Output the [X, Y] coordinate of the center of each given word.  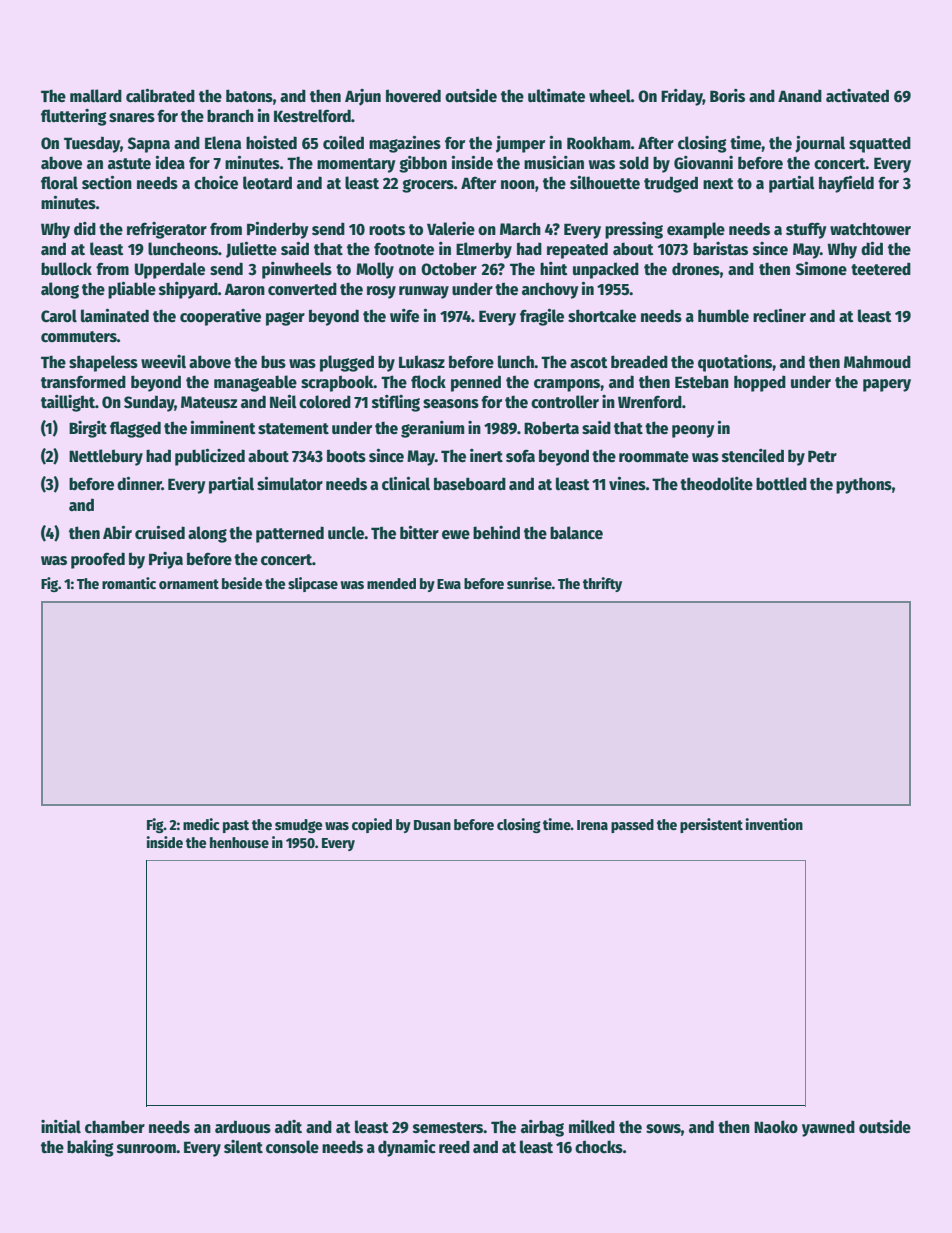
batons [249, 96]
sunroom [146, 1149]
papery [887, 385]
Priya [166, 560]
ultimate [556, 96]
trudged [671, 184]
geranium [432, 429]
